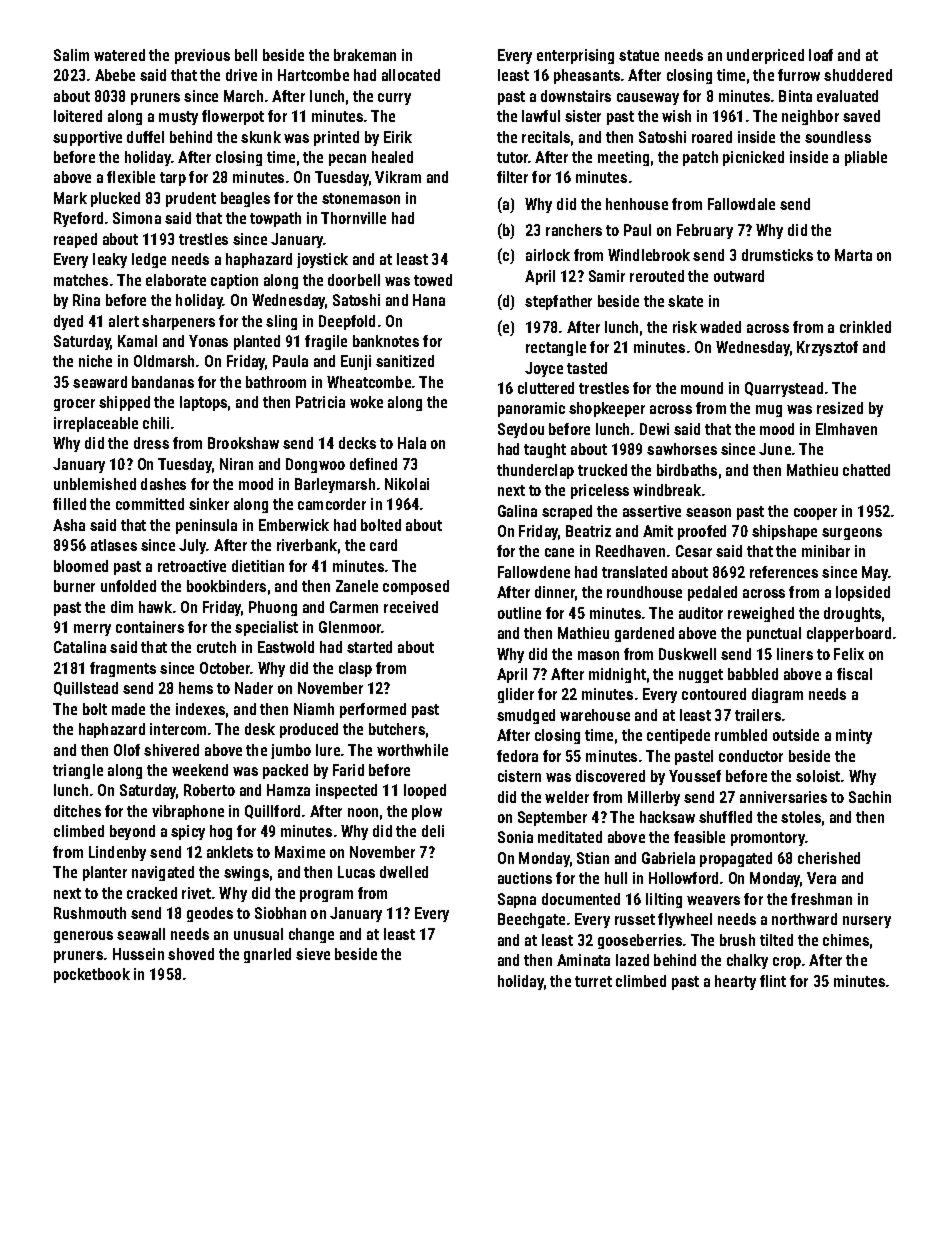 Image resolution: width=952 pixels, height=1233 pixels. Describe the element at coordinates (266, 628) in the screenshot. I see `specialist` at that location.
